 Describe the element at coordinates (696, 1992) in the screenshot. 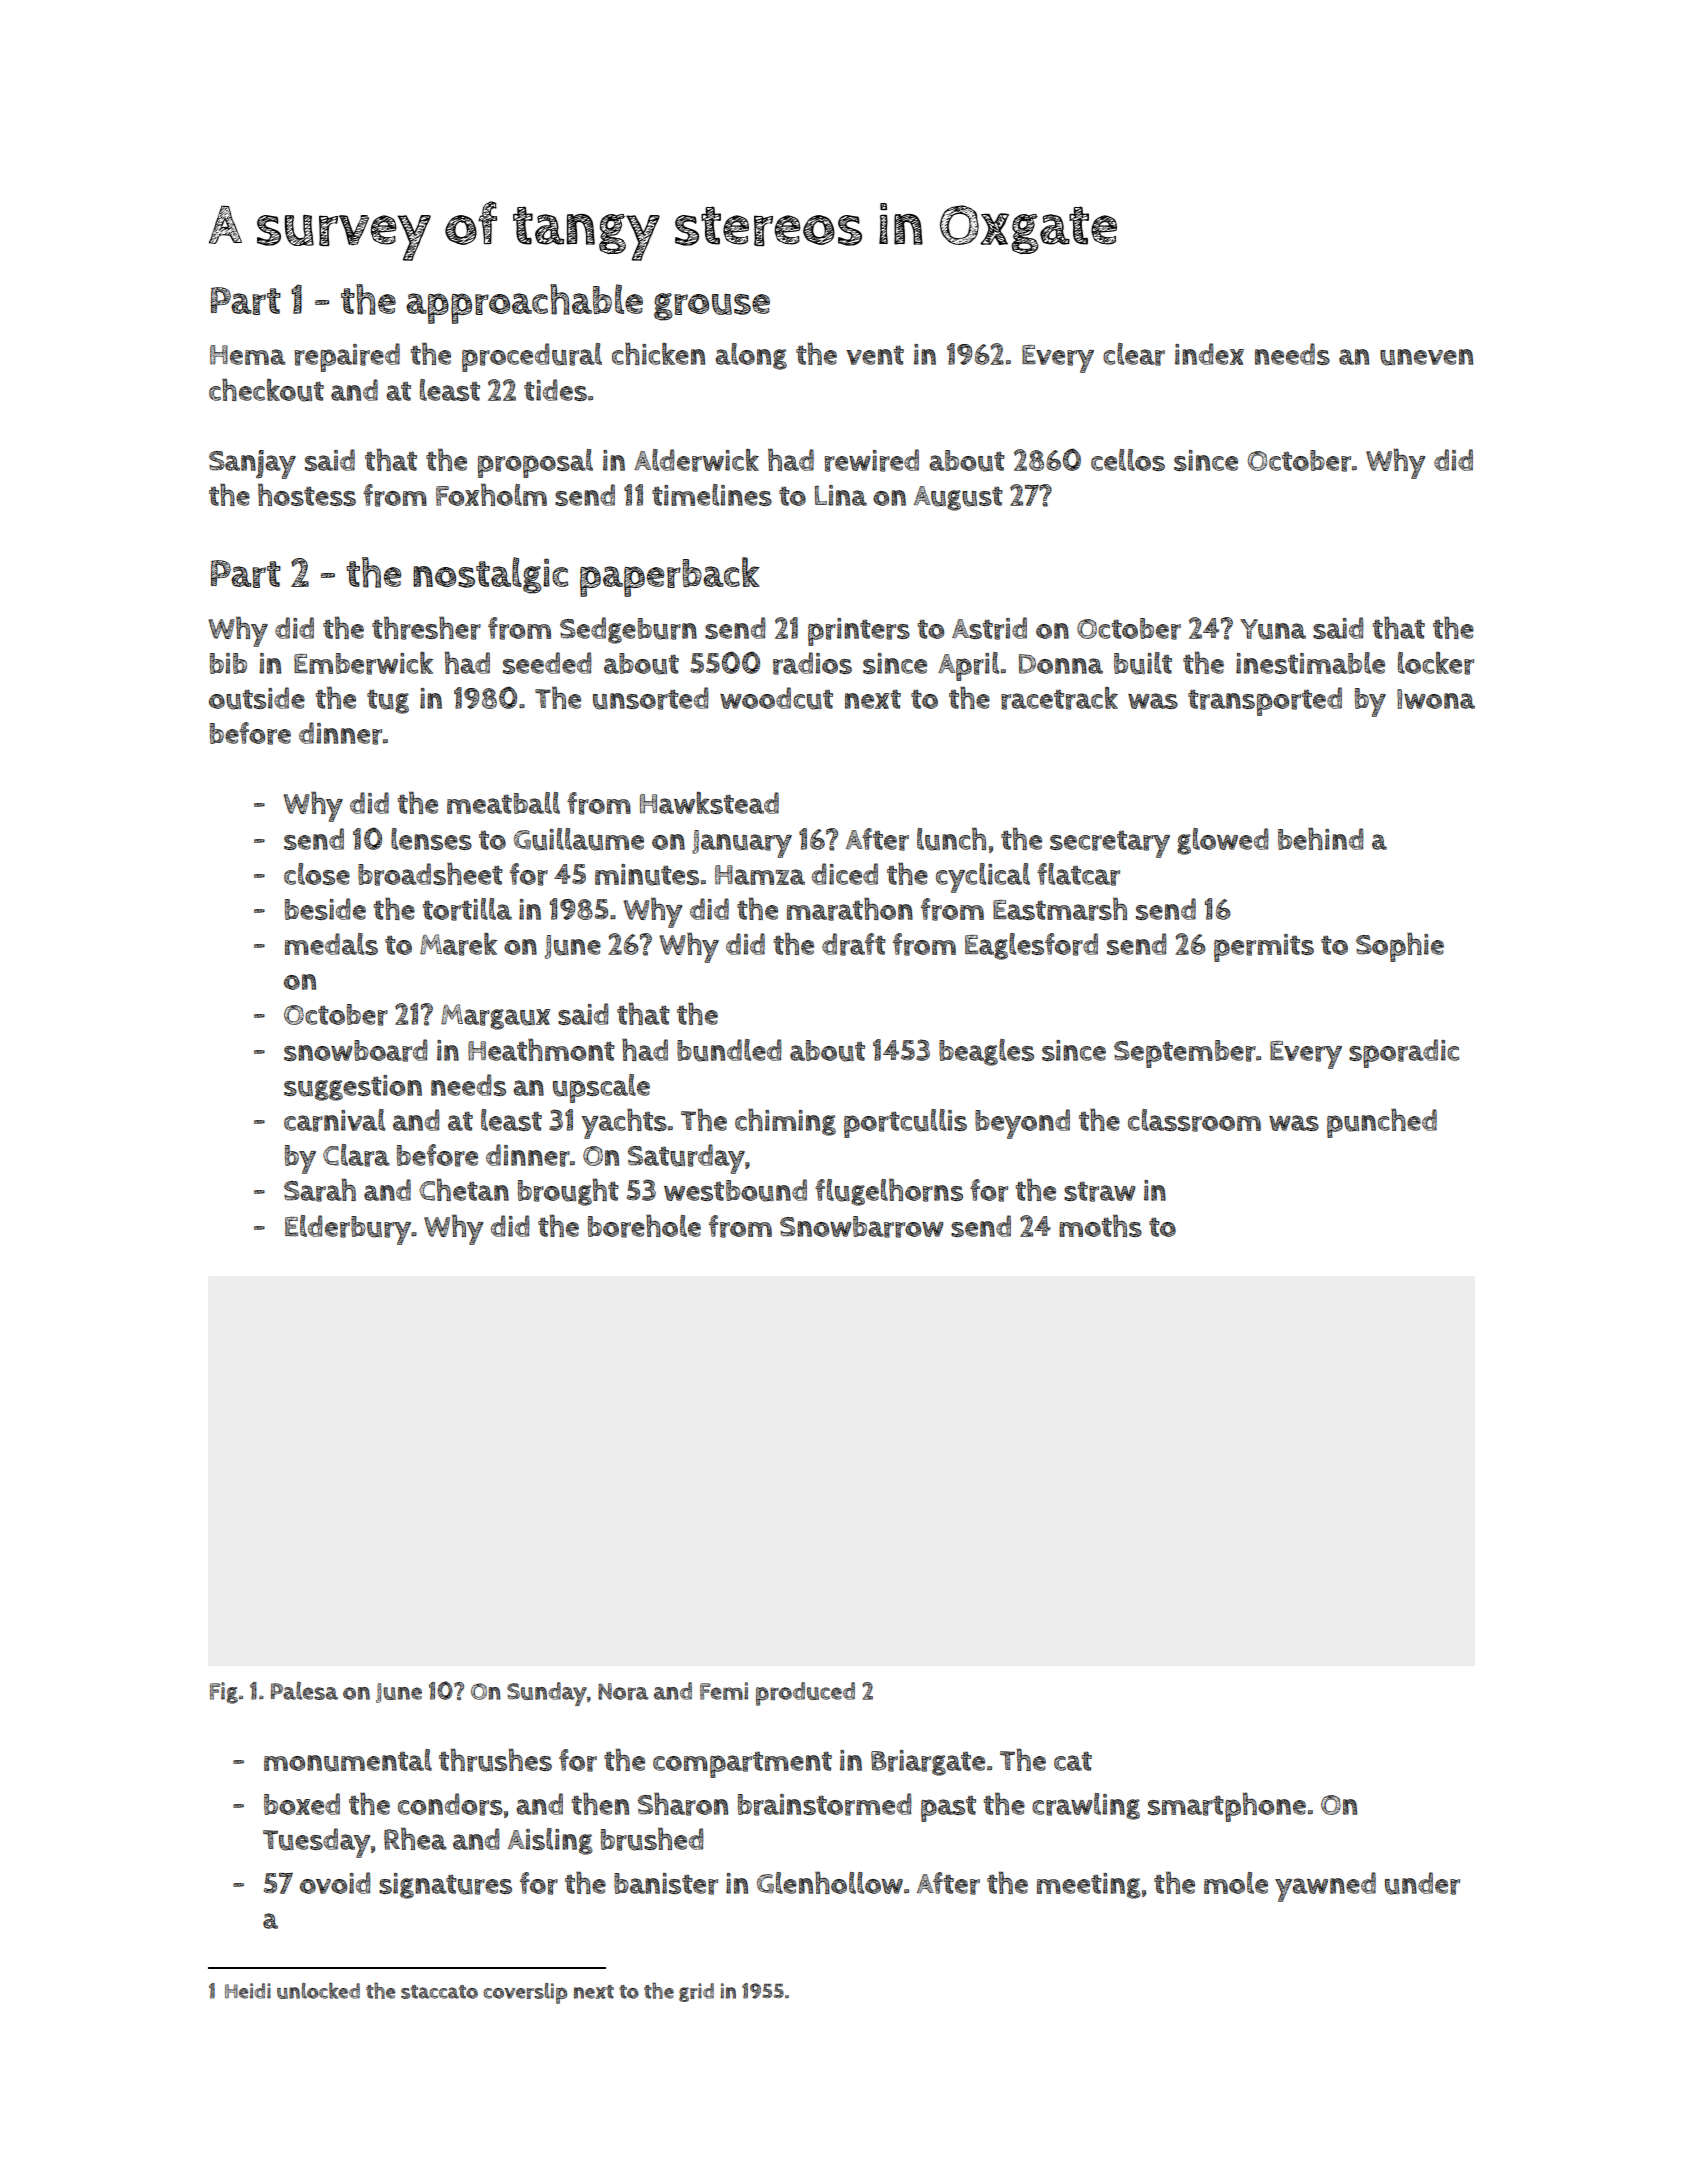

I see `grid` at that location.
